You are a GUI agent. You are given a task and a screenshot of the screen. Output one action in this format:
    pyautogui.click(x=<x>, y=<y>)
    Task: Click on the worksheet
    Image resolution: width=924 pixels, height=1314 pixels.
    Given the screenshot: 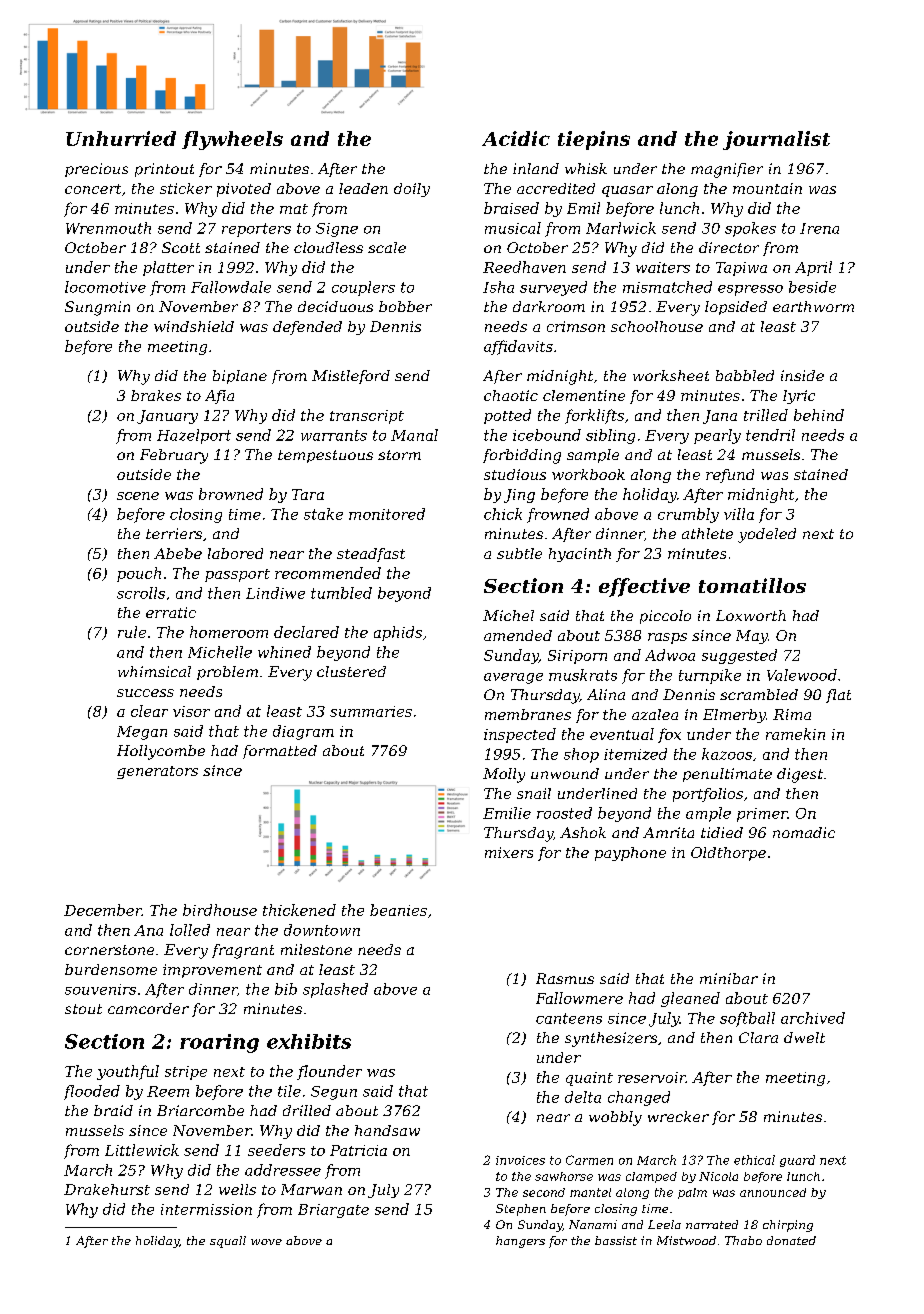 What is the action you would take?
    pyautogui.click(x=671, y=375)
